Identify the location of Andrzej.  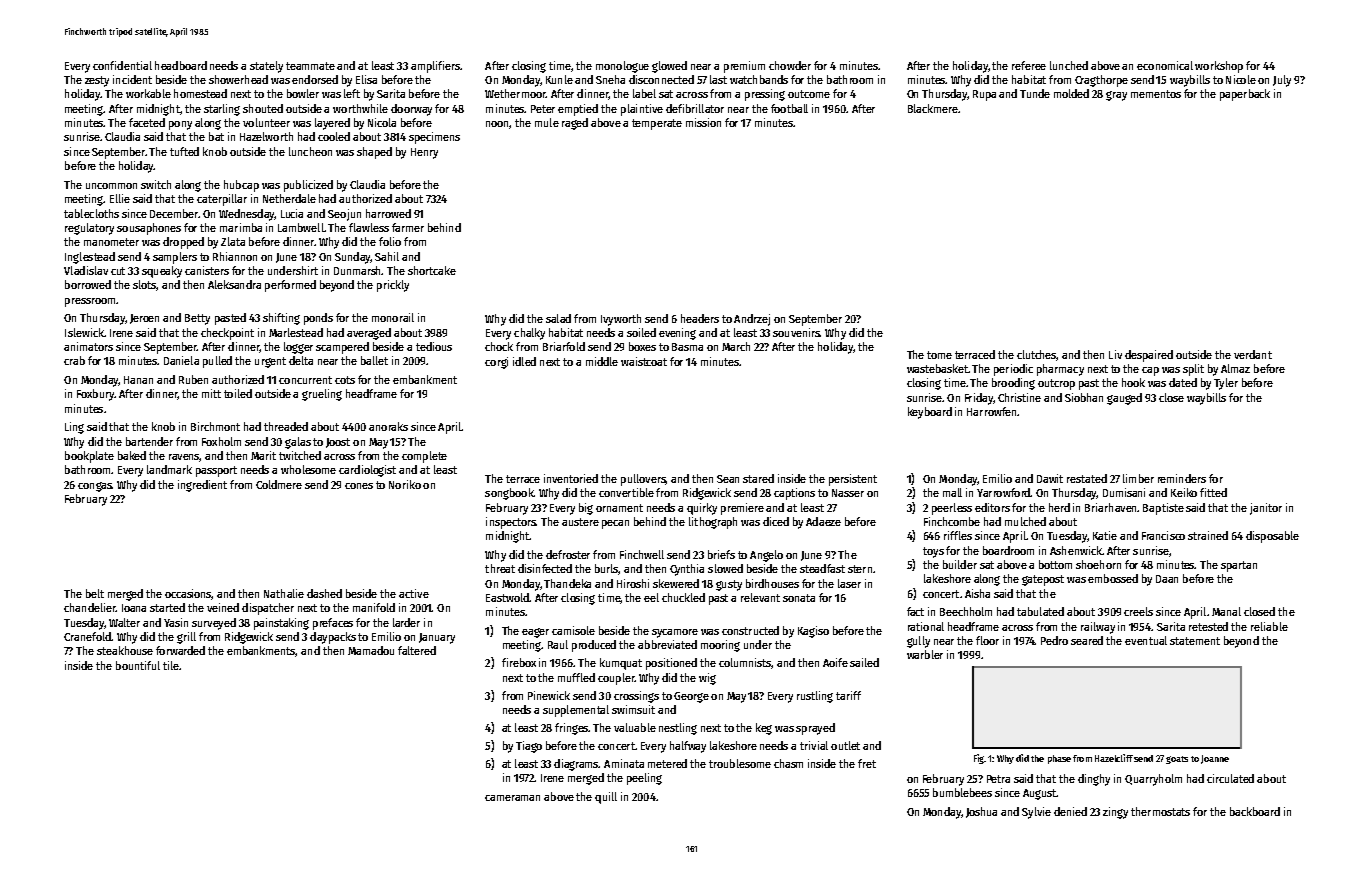
(752, 320).
